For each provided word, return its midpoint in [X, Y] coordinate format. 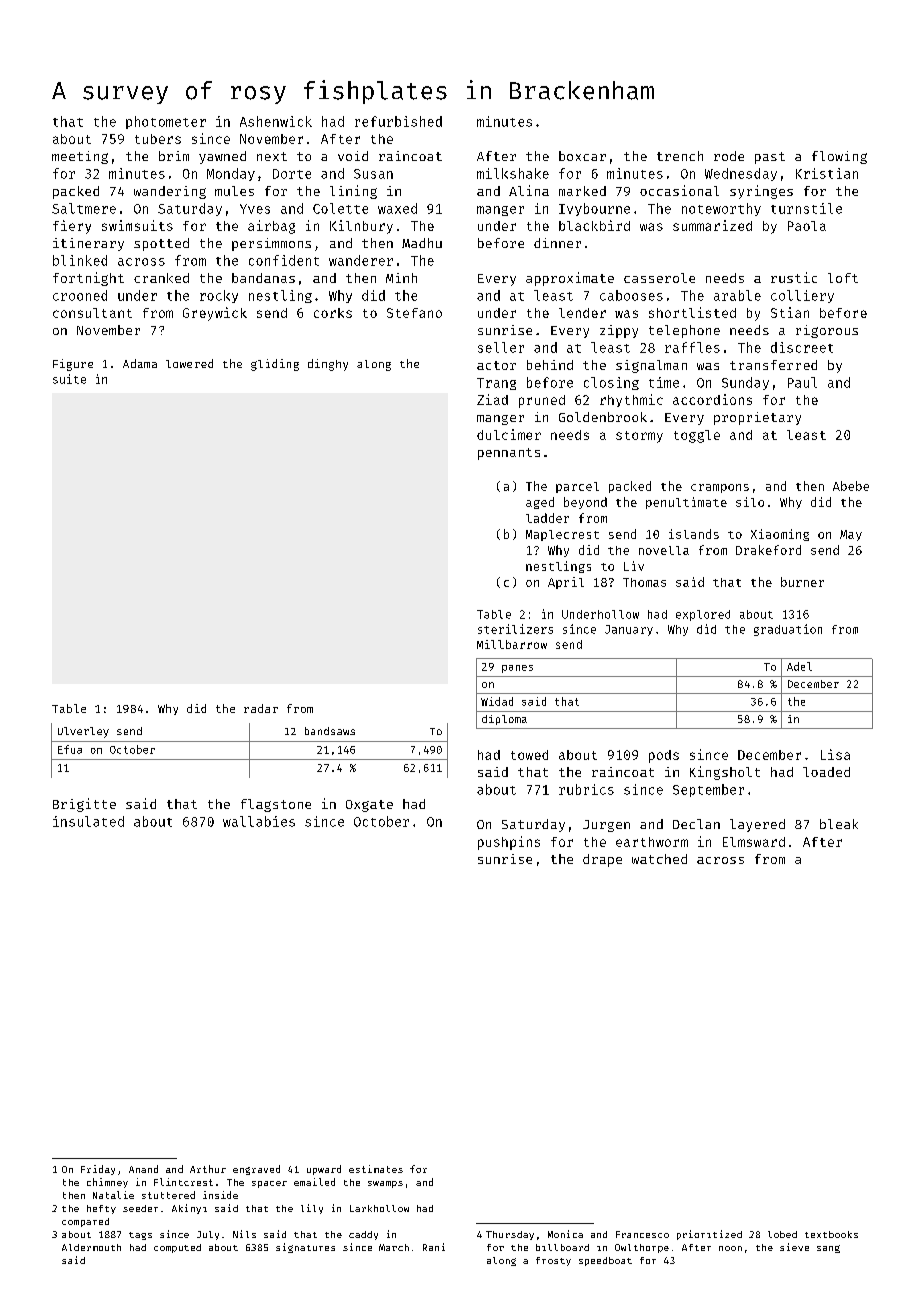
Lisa [835, 754]
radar [261, 708]
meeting [80, 157]
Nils [244, 1234]
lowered [189, 363]
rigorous [827, 331]
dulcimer [509, 434]
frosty [553, 1261]
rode [729, 156]
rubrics [586, 789]
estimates [376, 1169]
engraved [256, 1170]
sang [828, 1249]
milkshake [513, 173]
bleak [839, 824]
